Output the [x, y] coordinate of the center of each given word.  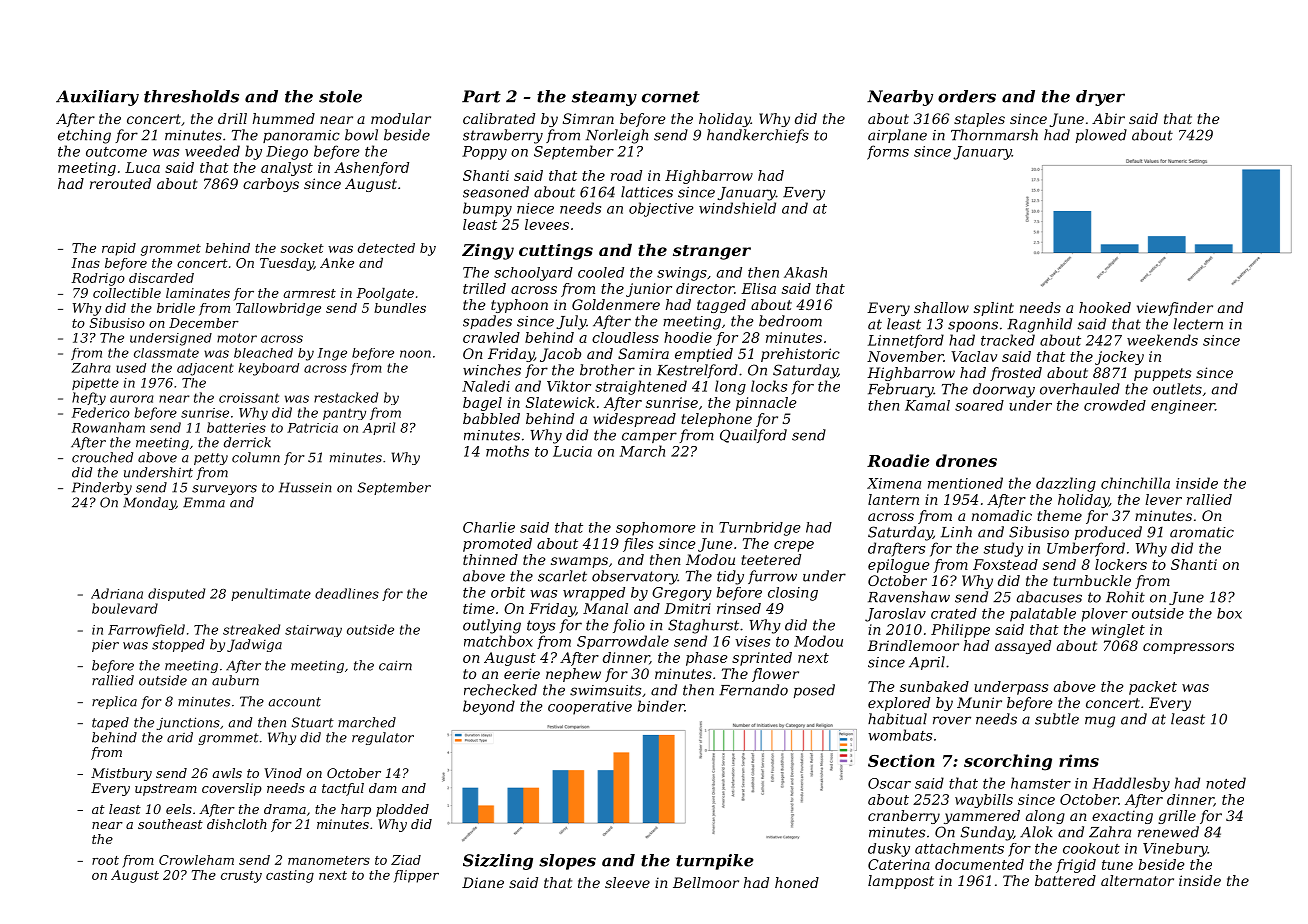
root [105, 860]
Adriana [117, 593]
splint [994, 309]
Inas [85, 263]
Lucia [572, 451]
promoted [497, 545]
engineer [1183, 407]
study [1003, 549]
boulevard [125, 608]
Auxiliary [97, 98]
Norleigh [617, 136]
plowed [1101, 136]
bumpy [487, 209]
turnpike [715, 862]
